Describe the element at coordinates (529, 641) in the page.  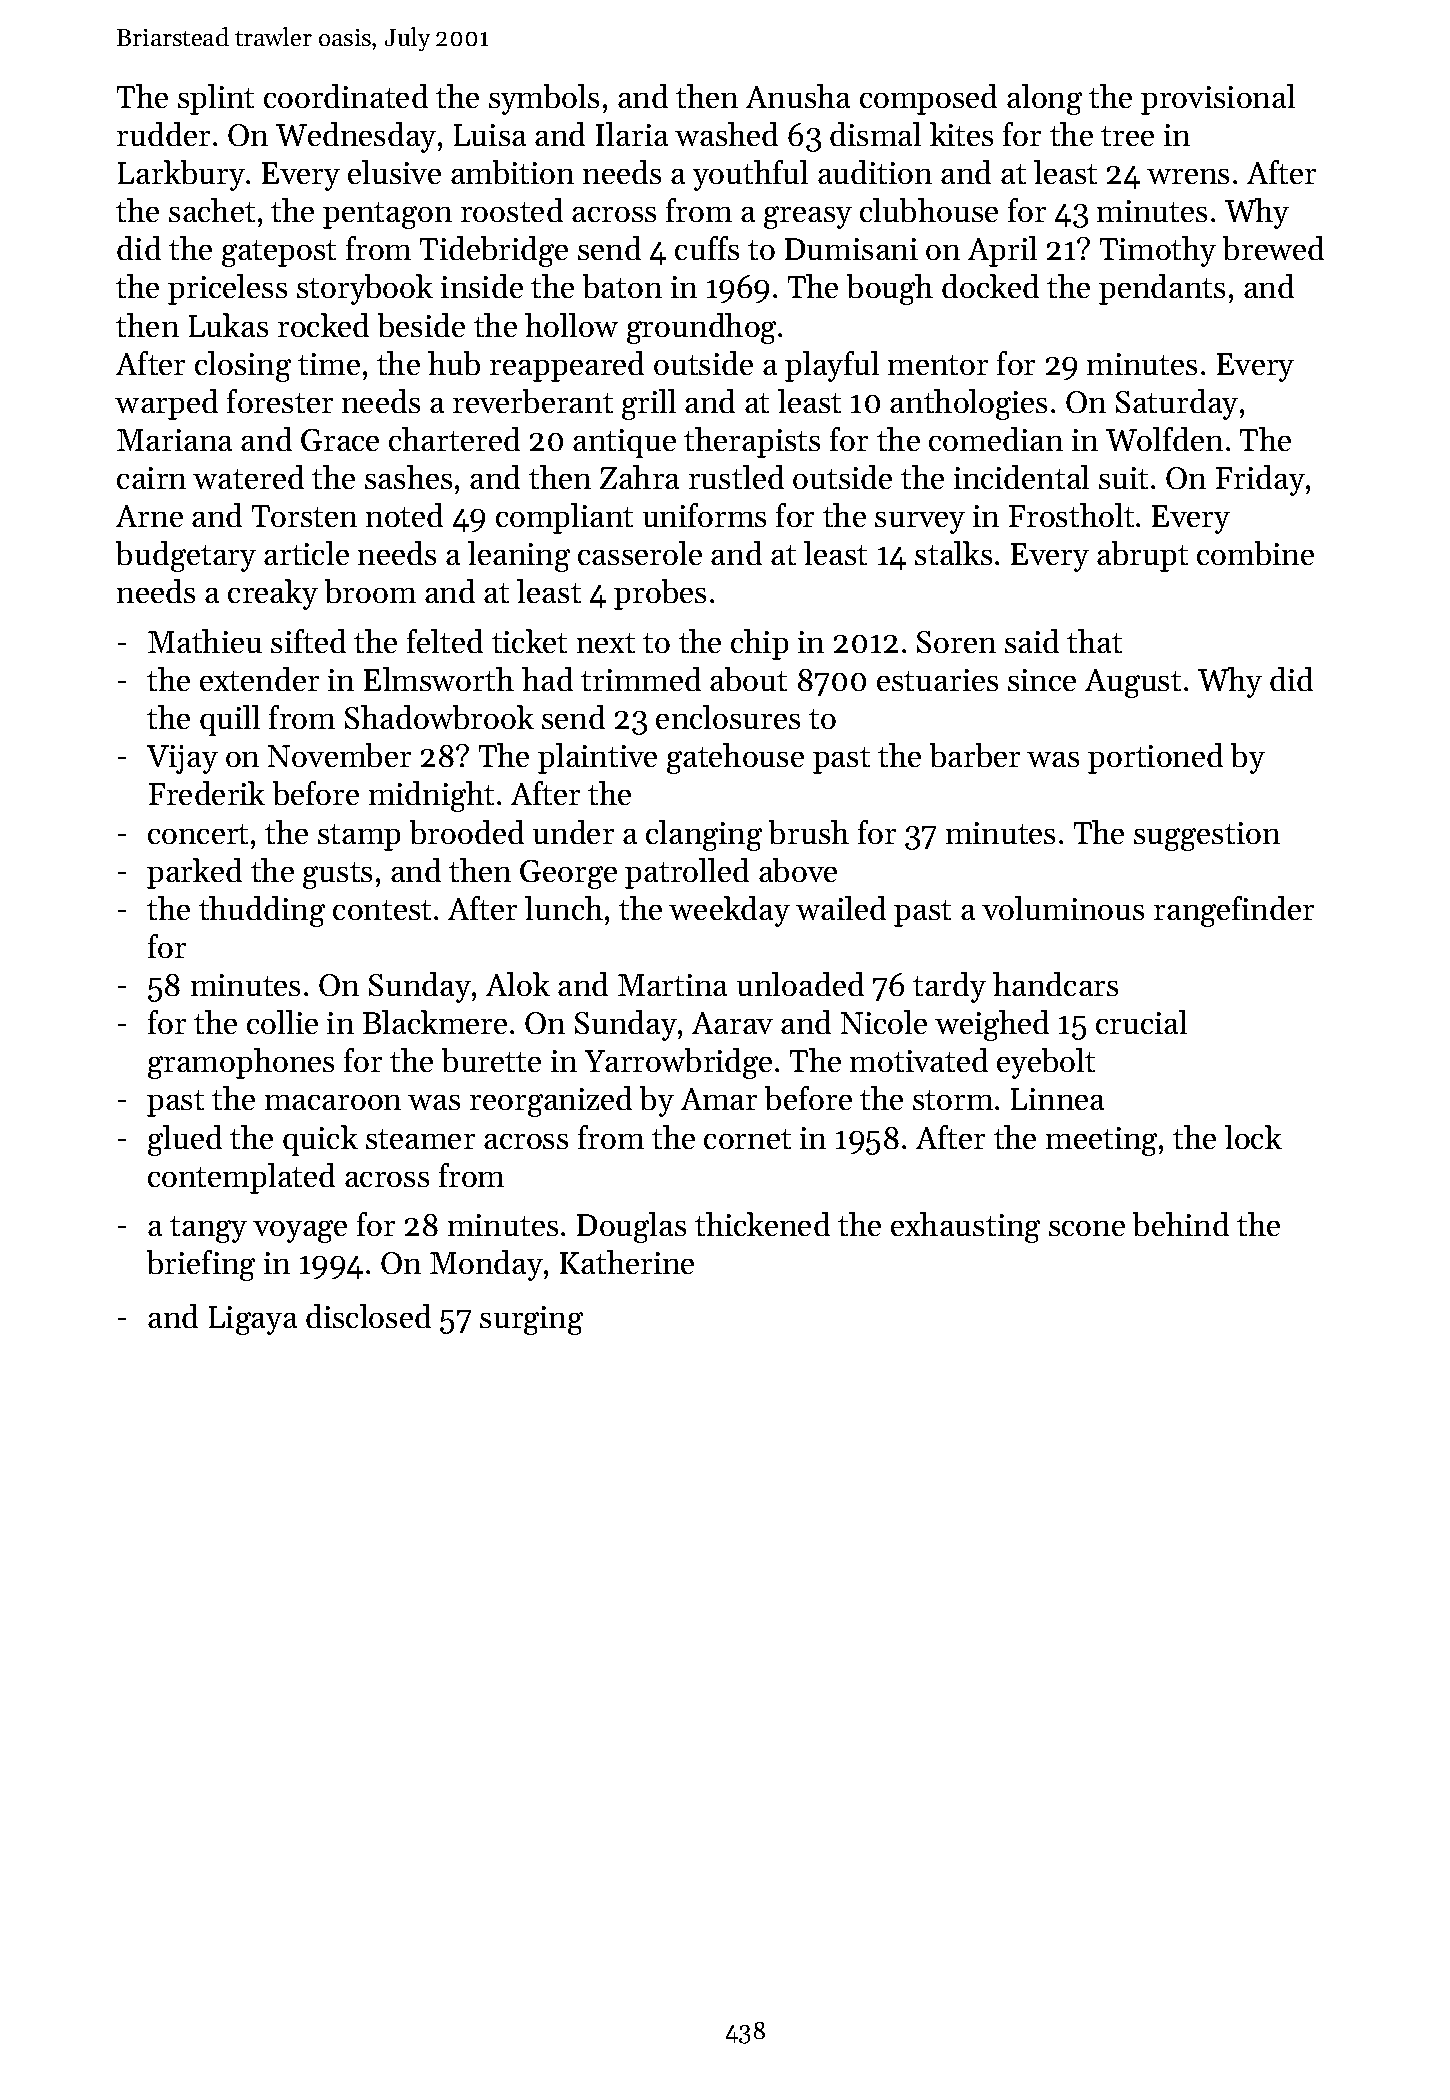
I see `ticket` at that location.
